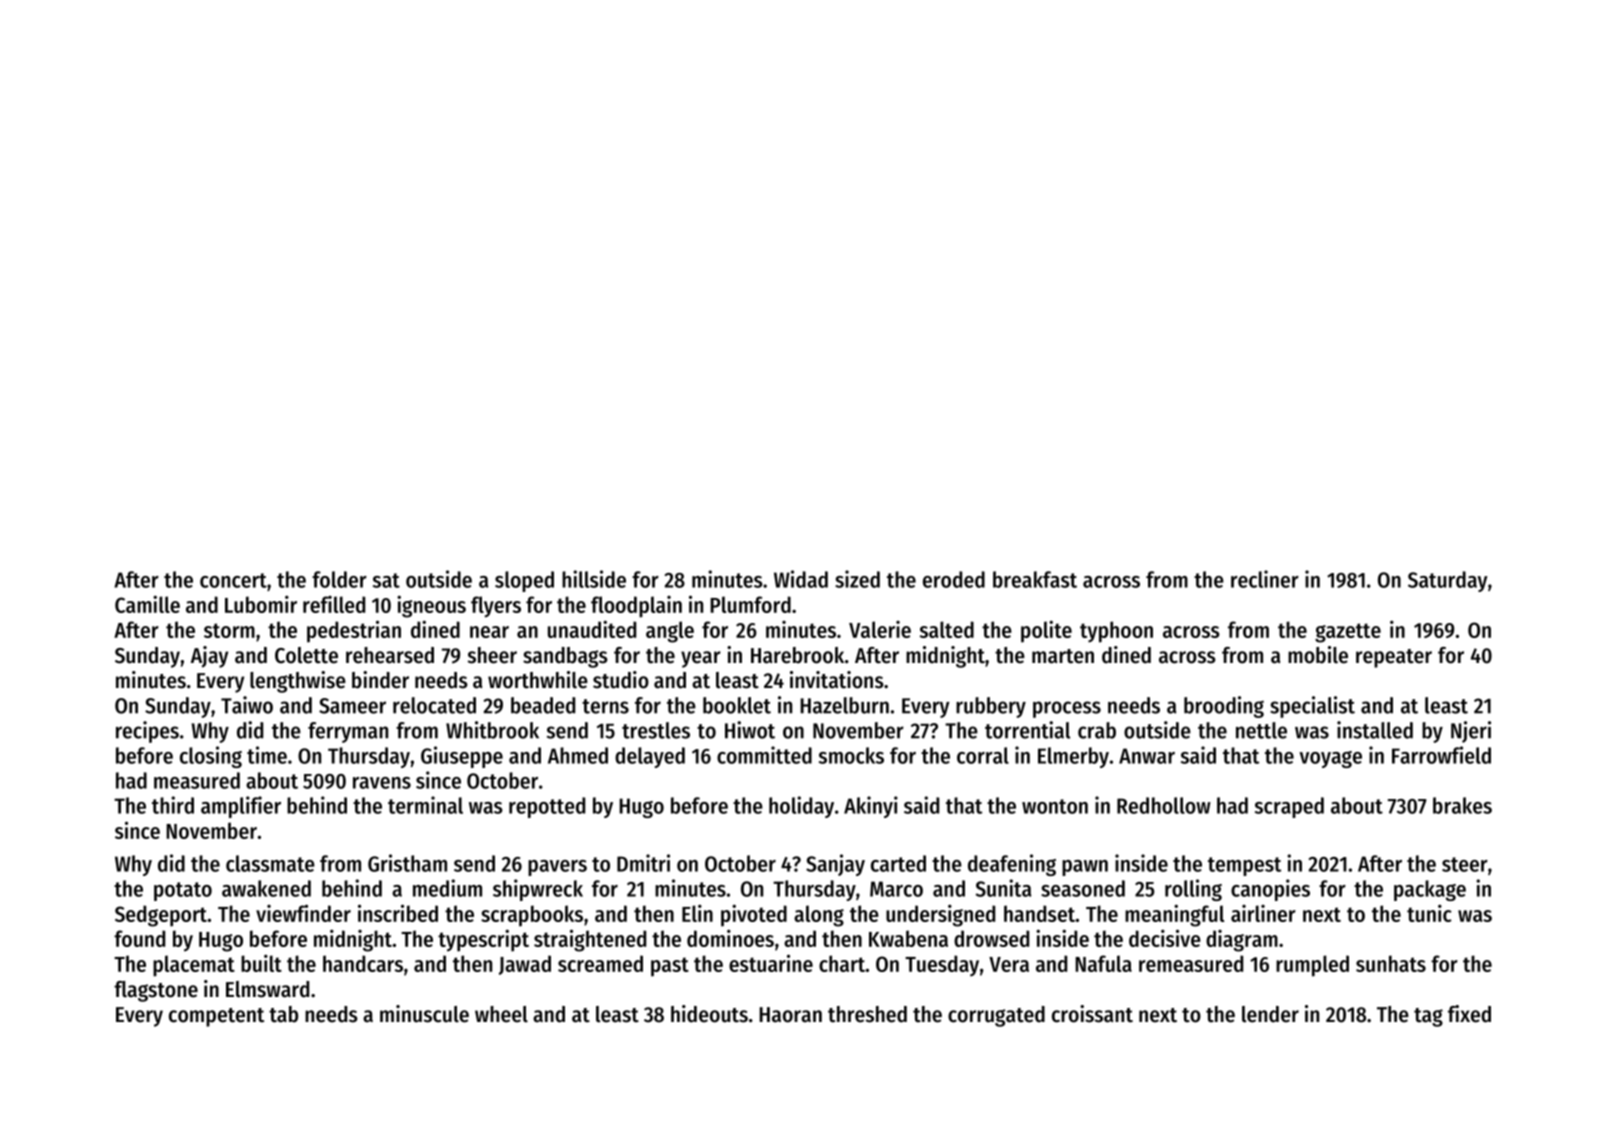 The height and width of the document is (1136, 1607). Describe the element at coordinates (730, 938) in the document. I see `dominoes` at that location.
